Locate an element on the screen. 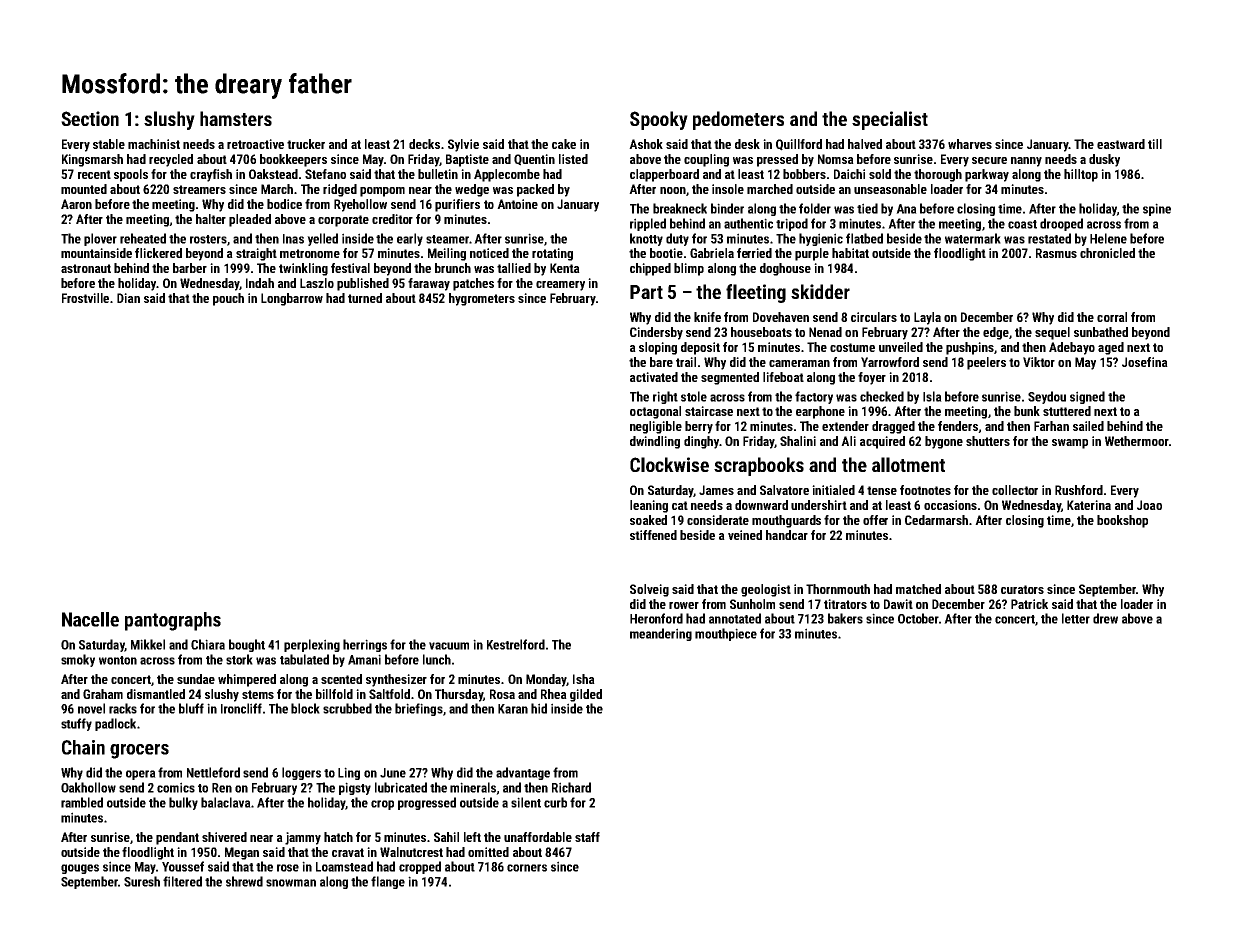 This screenshot has height=952, width=1233. gilded is located at coordinates (586, 695).
